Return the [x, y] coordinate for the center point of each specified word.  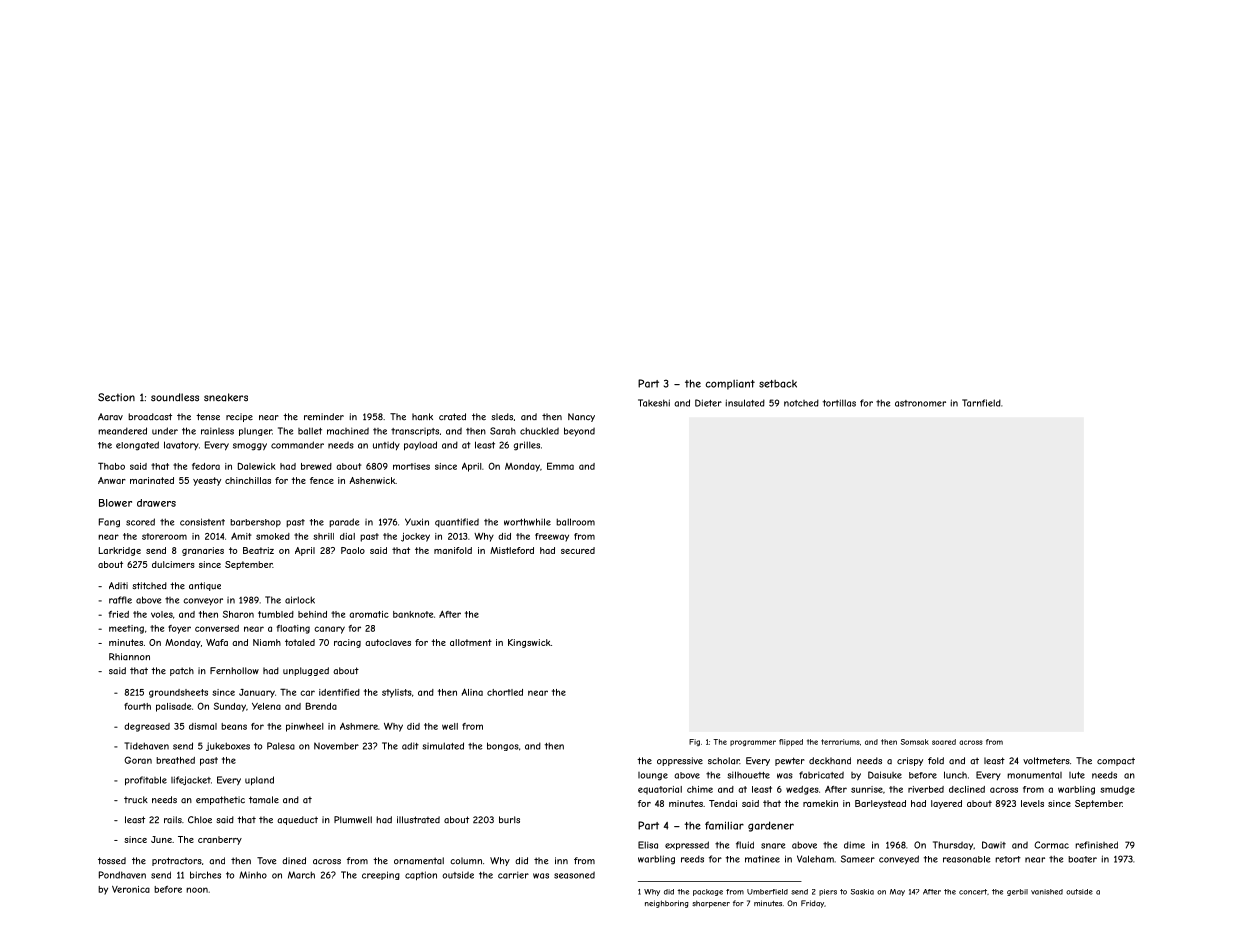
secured [578, 550]
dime [854, 845]
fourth [137, 706]
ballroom [575, 522]
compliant [730, 385]
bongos [503, 746]
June [161, 839]
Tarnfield [981, 403]
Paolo [353, 550]
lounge [653, 776]
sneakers [226, 397]
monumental [1034, 775]
